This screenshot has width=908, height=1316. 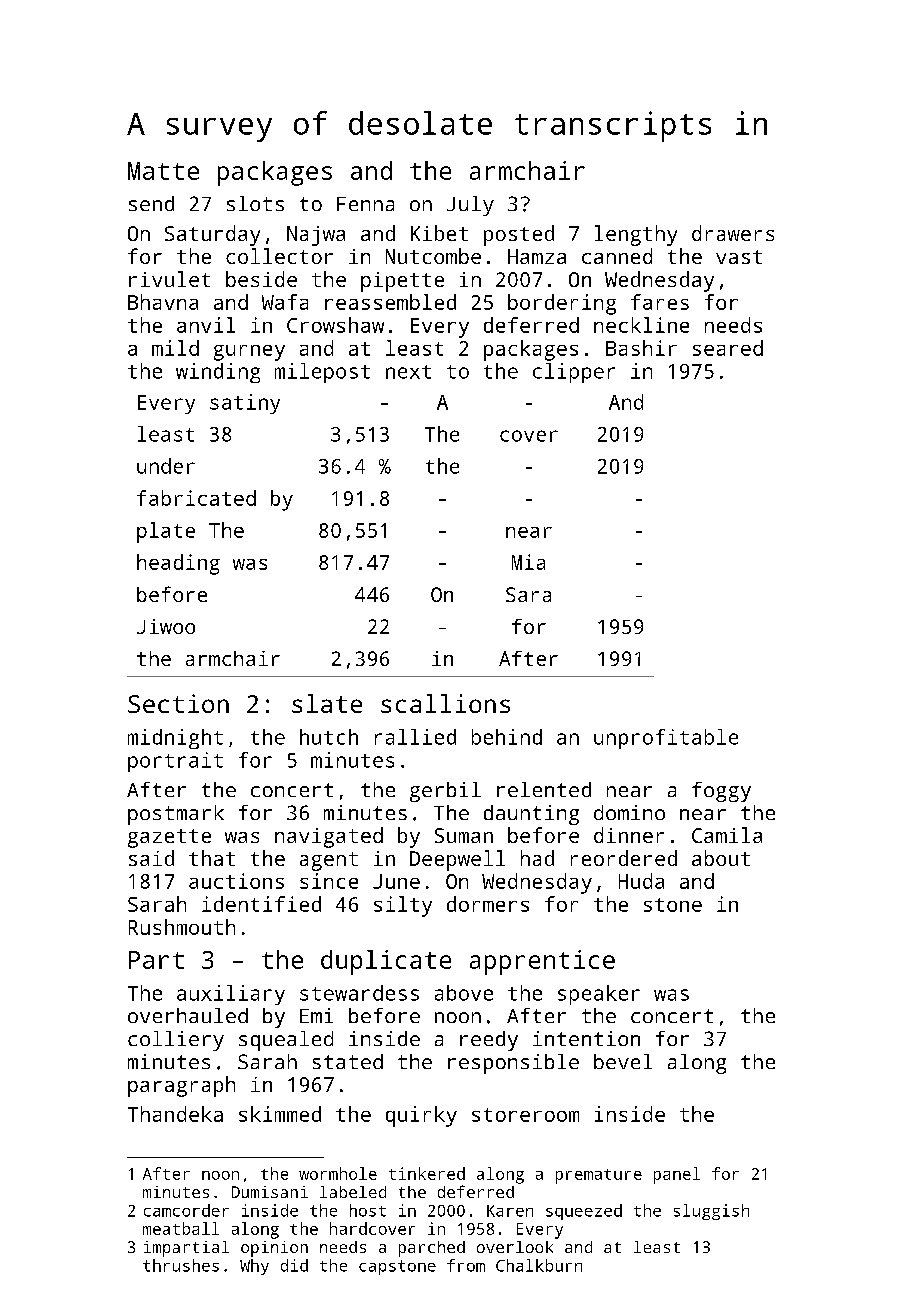 What do you see at coordinates (421, 1116) in the screenshot?
I see `quirky` at bounding box center [421, 1116].
